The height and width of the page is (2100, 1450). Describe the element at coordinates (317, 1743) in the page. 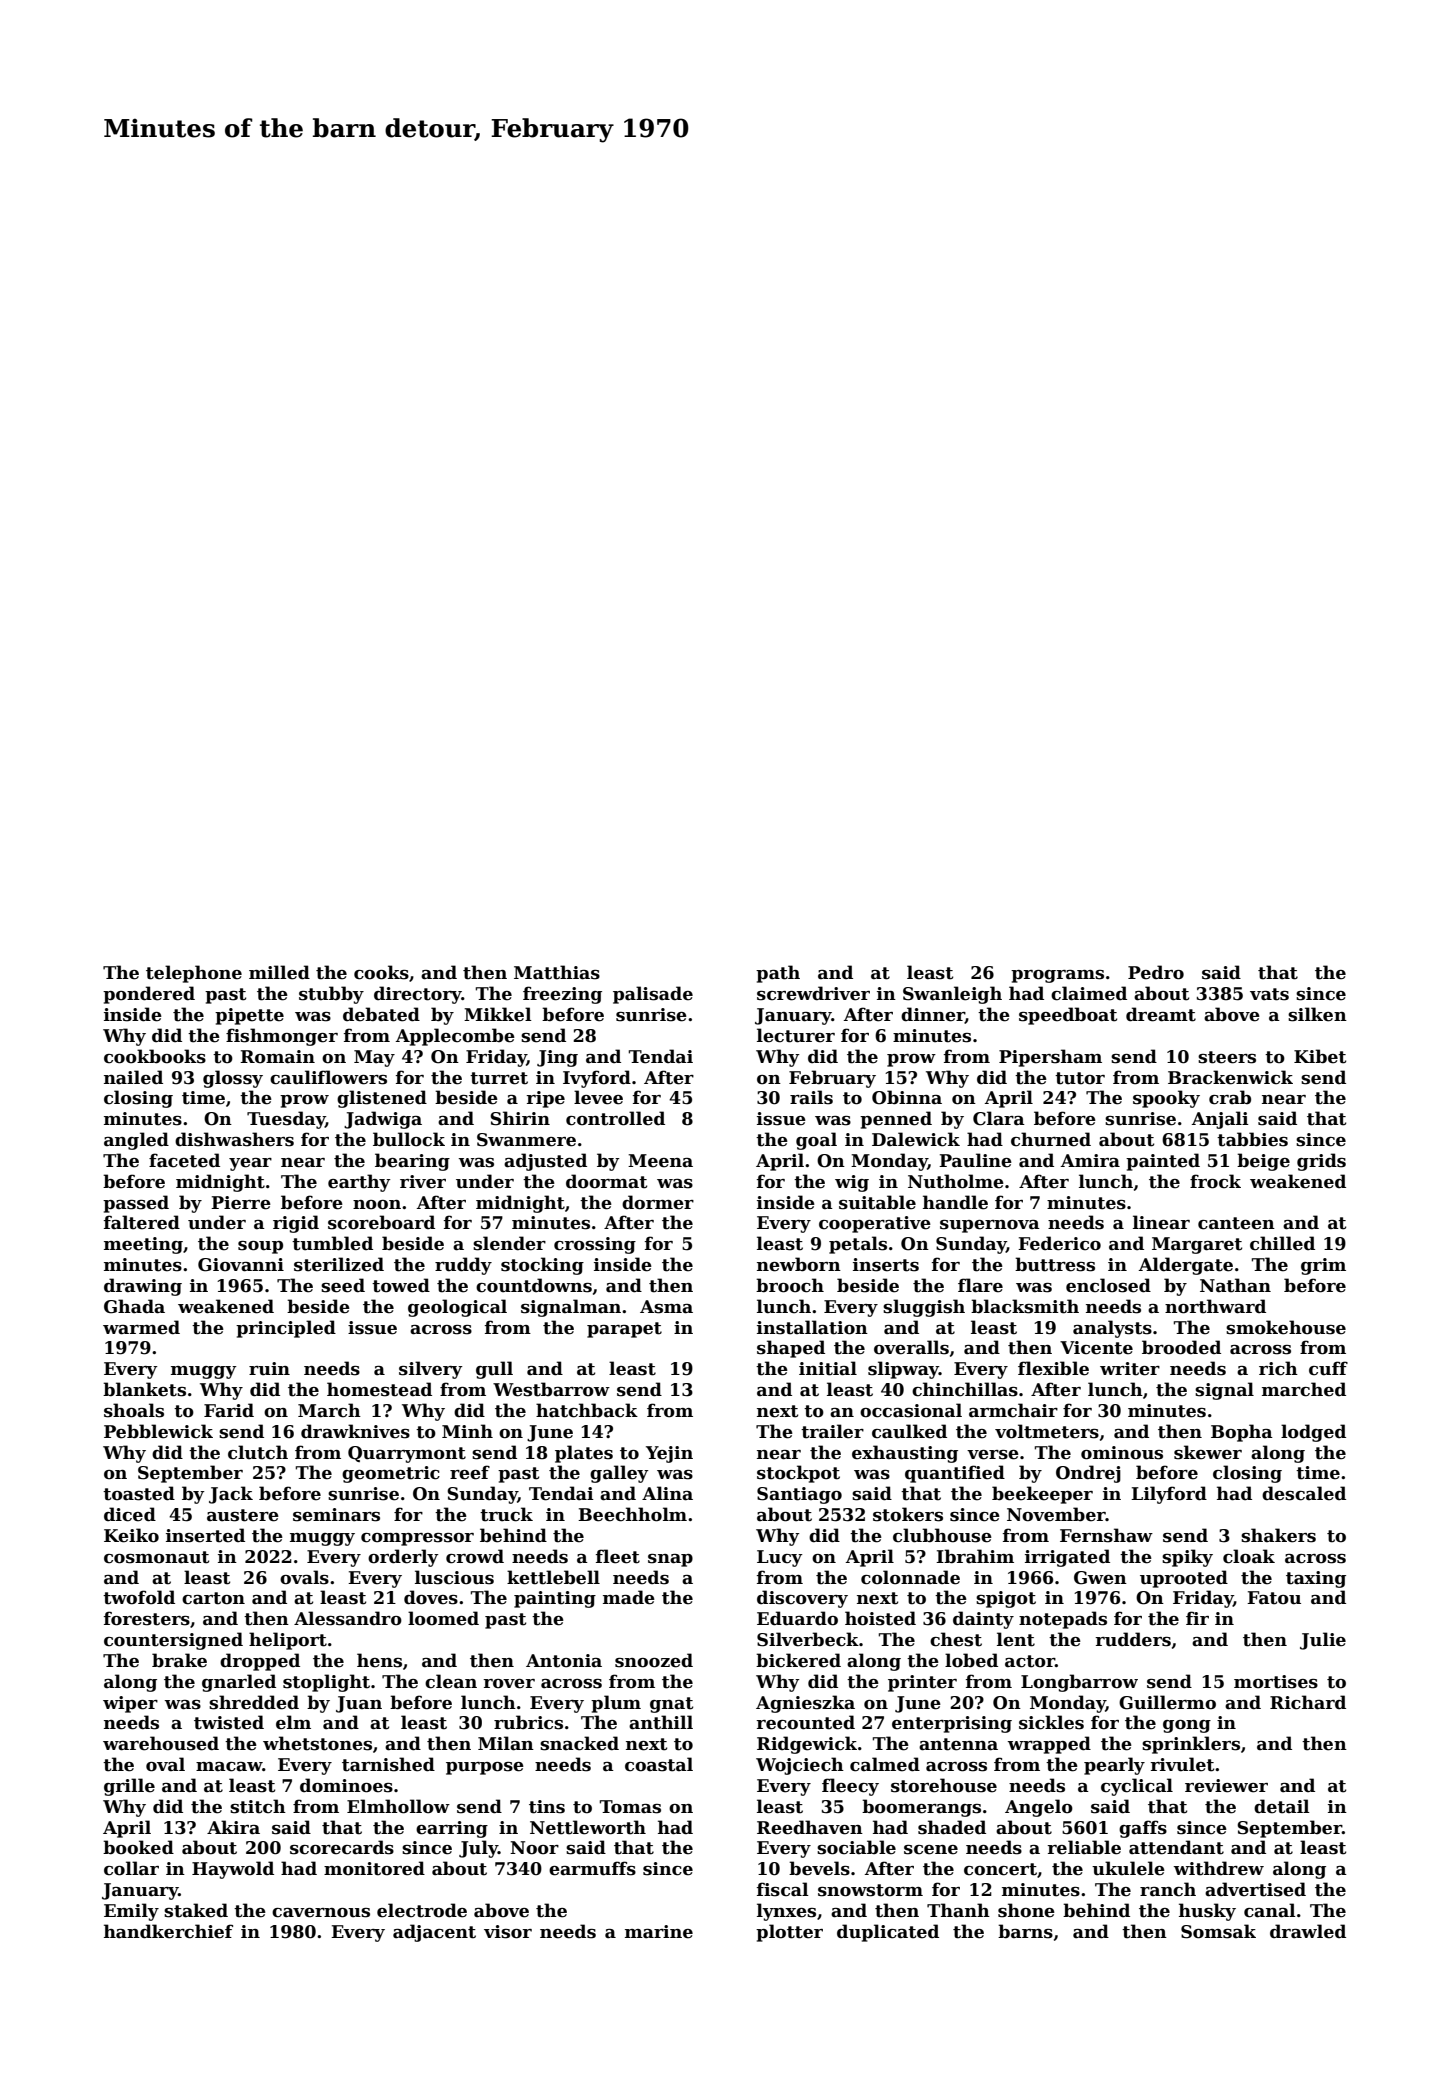

I see `whetstones` at that location.
